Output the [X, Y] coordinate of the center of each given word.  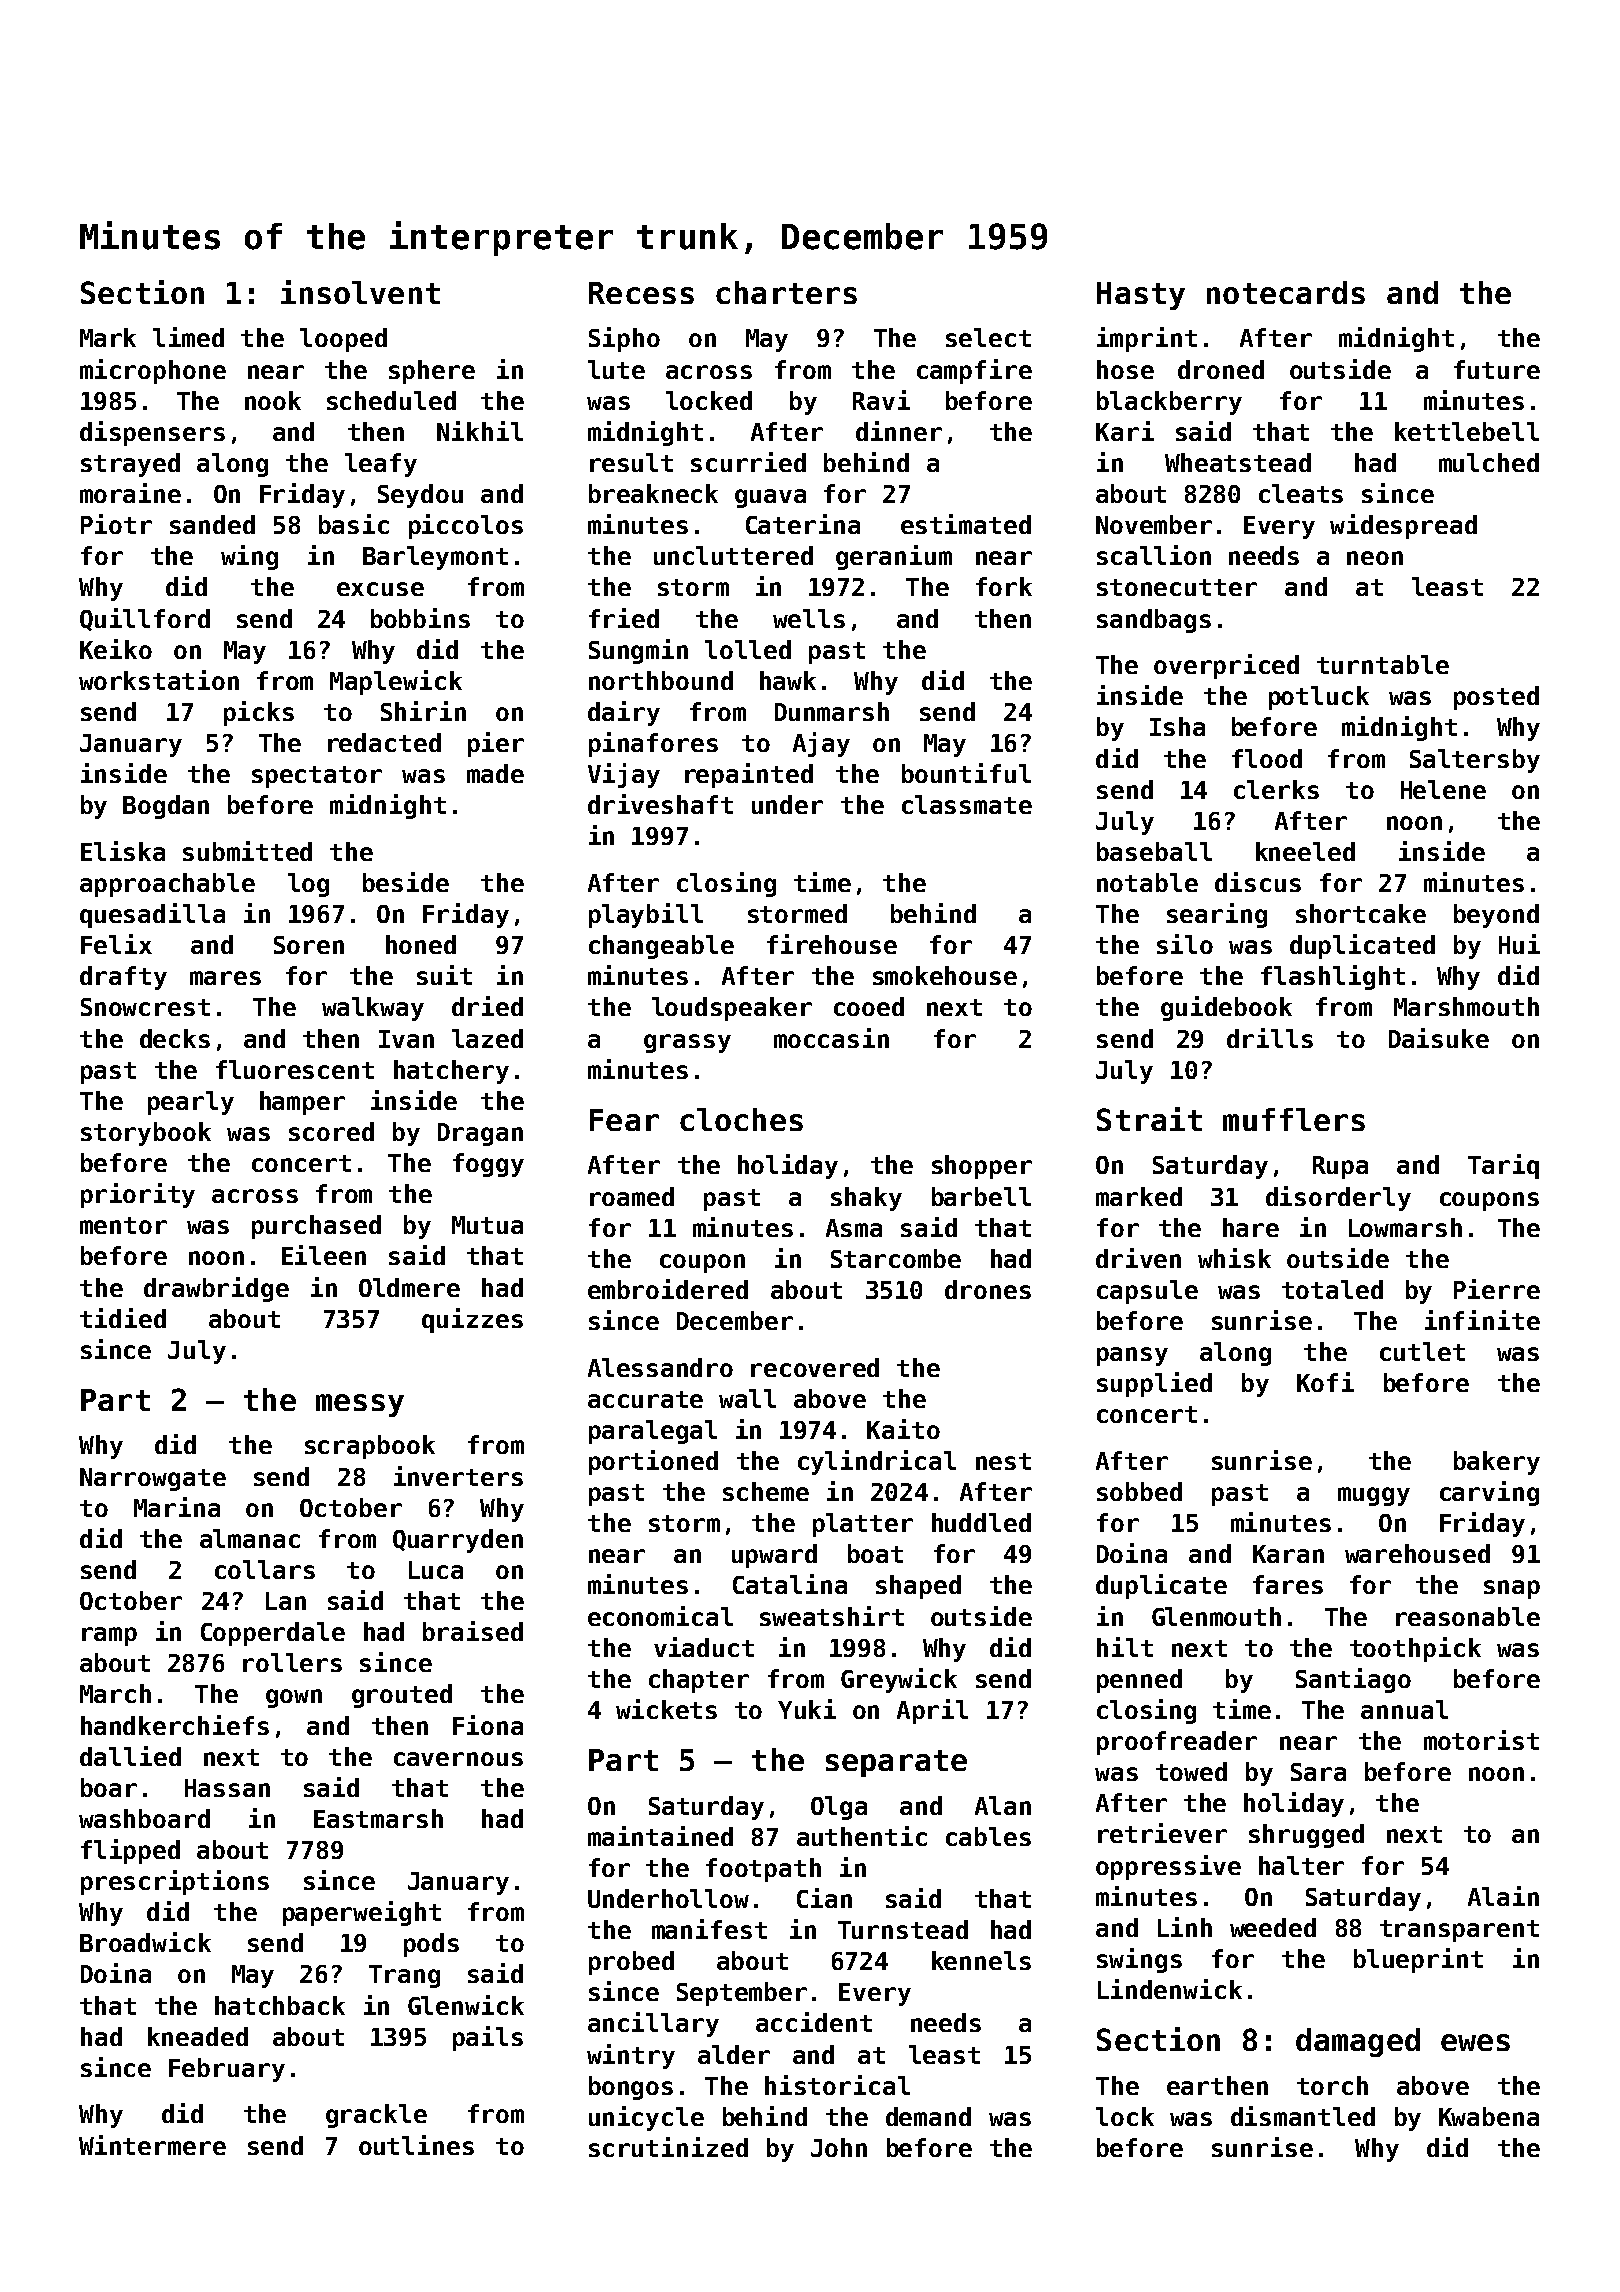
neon [1375, 558]
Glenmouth [1216, 1616]
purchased [316, 1227]
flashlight [1333, 977]
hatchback [280, 2005]
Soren [309, 945]
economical [660, 1616]
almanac [250, 1538]
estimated [966, 524]
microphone [153, 371]
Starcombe [896, 1258]
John [839, 2147]
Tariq [1503, 1166]
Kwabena [1489, 2116]
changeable [661, 947]
